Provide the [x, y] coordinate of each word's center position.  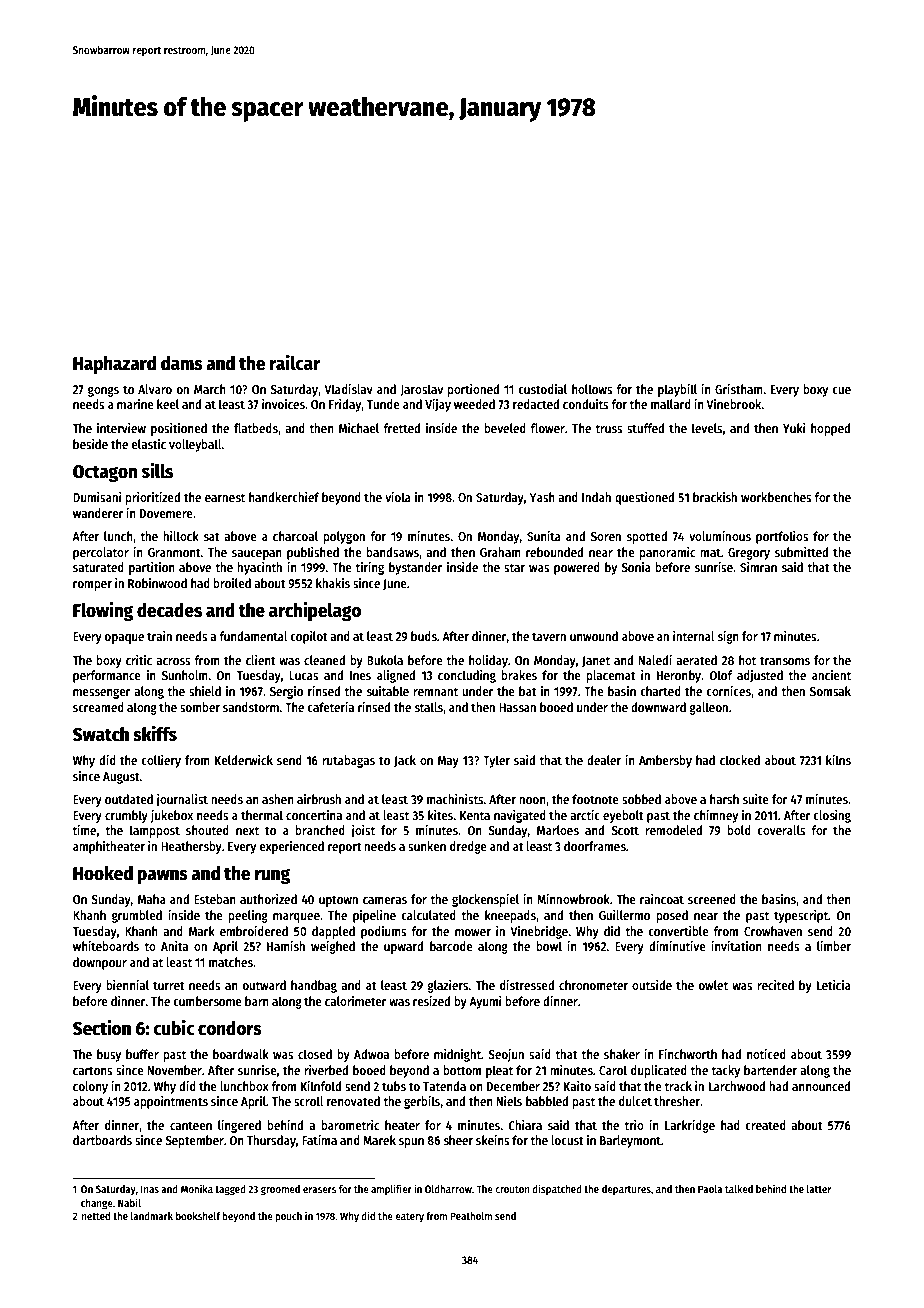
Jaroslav [421, 390]
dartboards [102, 1140]
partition [152, 568]
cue [841, 390]
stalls [428, 707]
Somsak [830, 691]
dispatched [557, 1189]
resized [431, 1001]
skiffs [155, 734]
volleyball [195, 445]
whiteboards [106, 946]
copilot [309, 637]
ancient [831, 675]
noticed [766, 1054]
